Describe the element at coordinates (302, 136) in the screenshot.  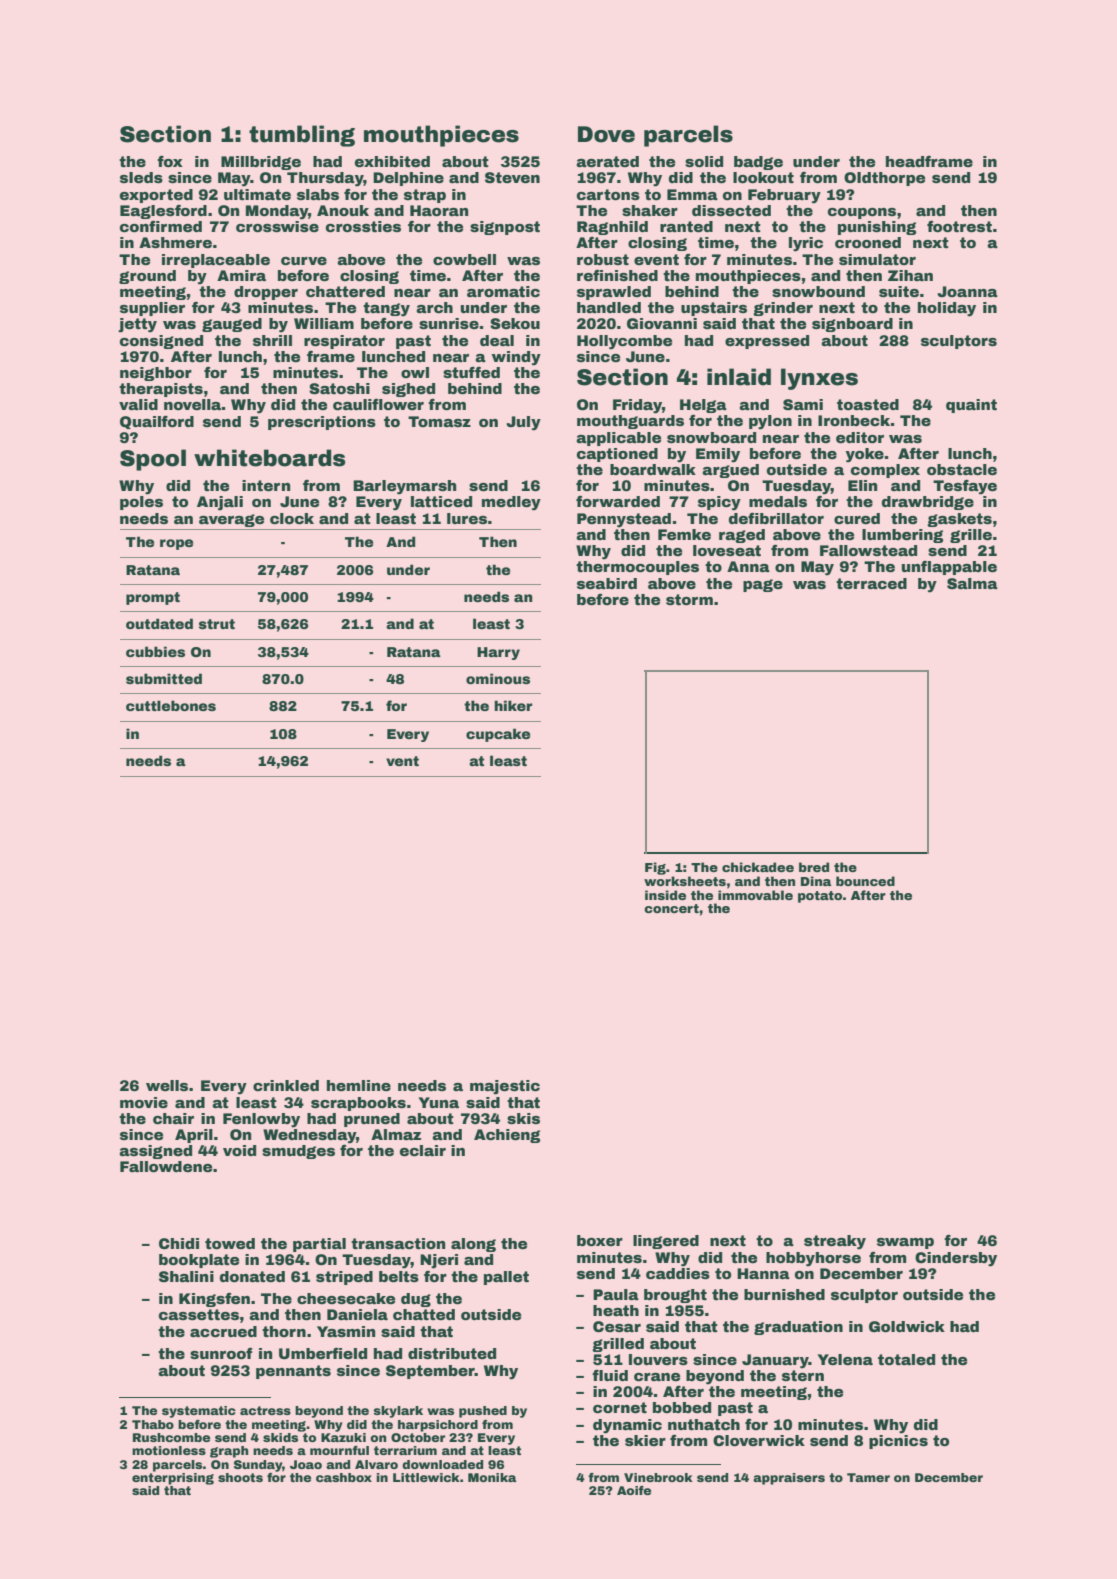
I see `tumbling` at that location.
